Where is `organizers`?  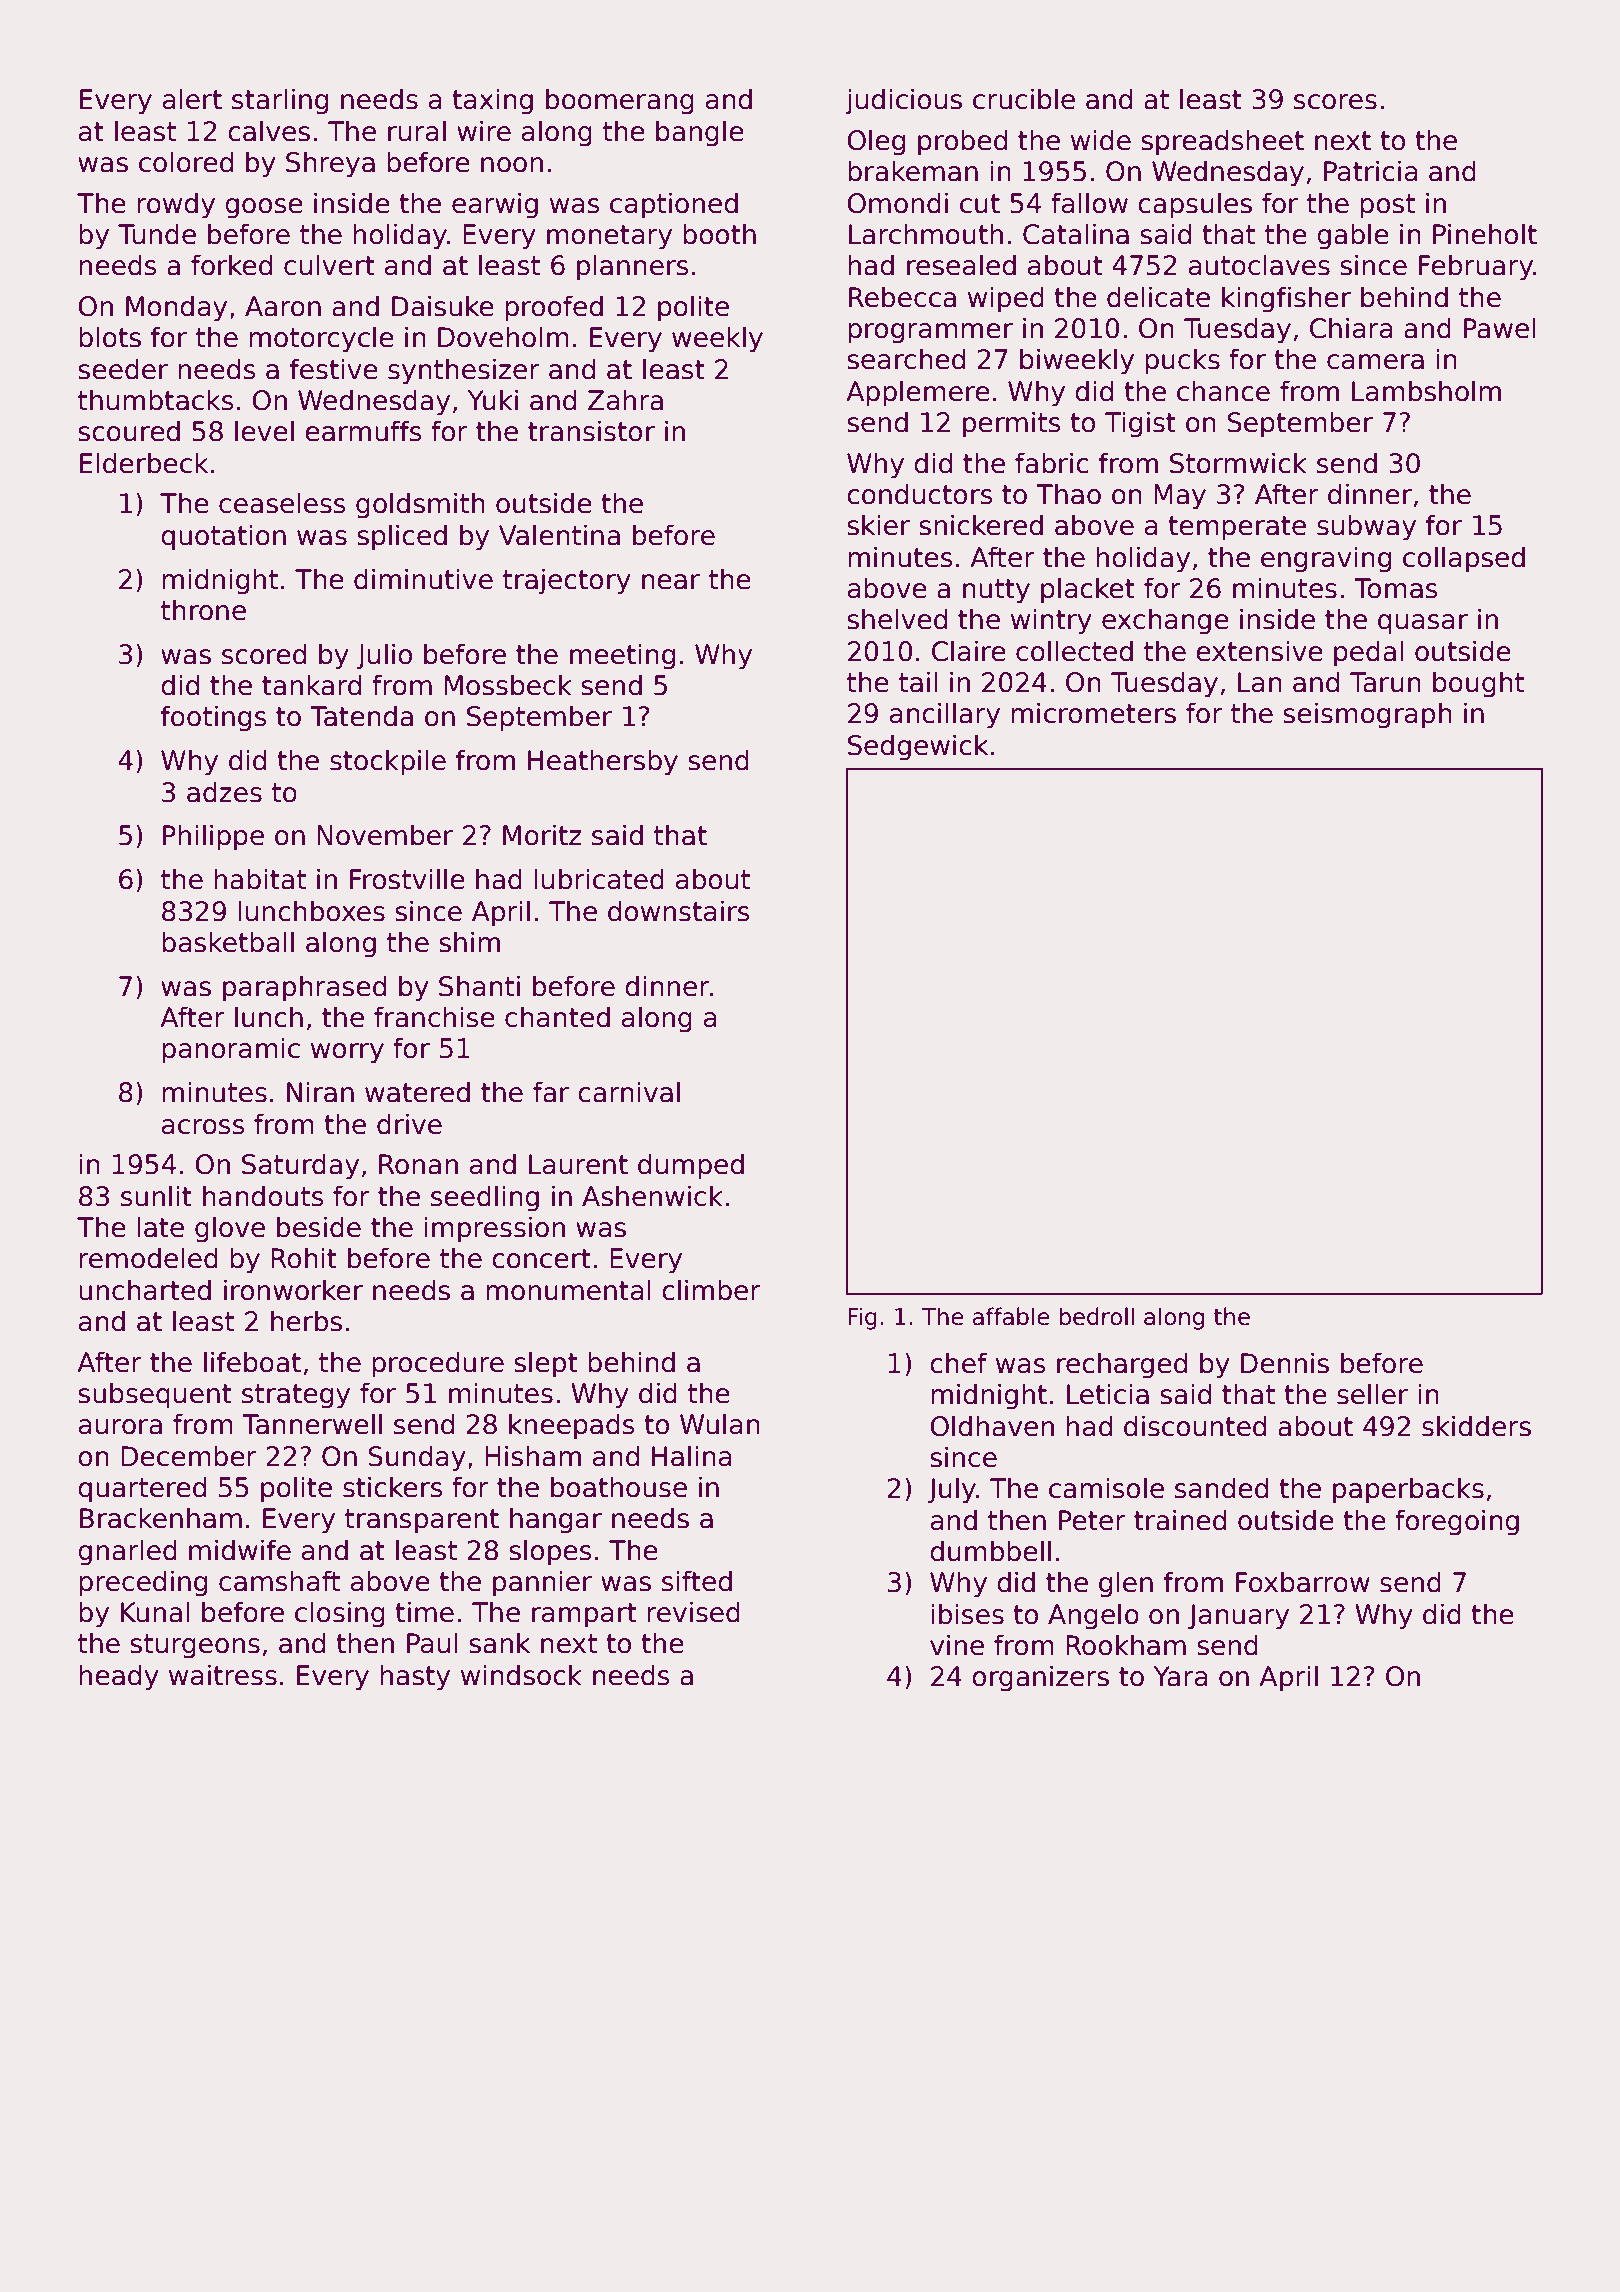
organizers is located at coordinates (1040, 1678).
